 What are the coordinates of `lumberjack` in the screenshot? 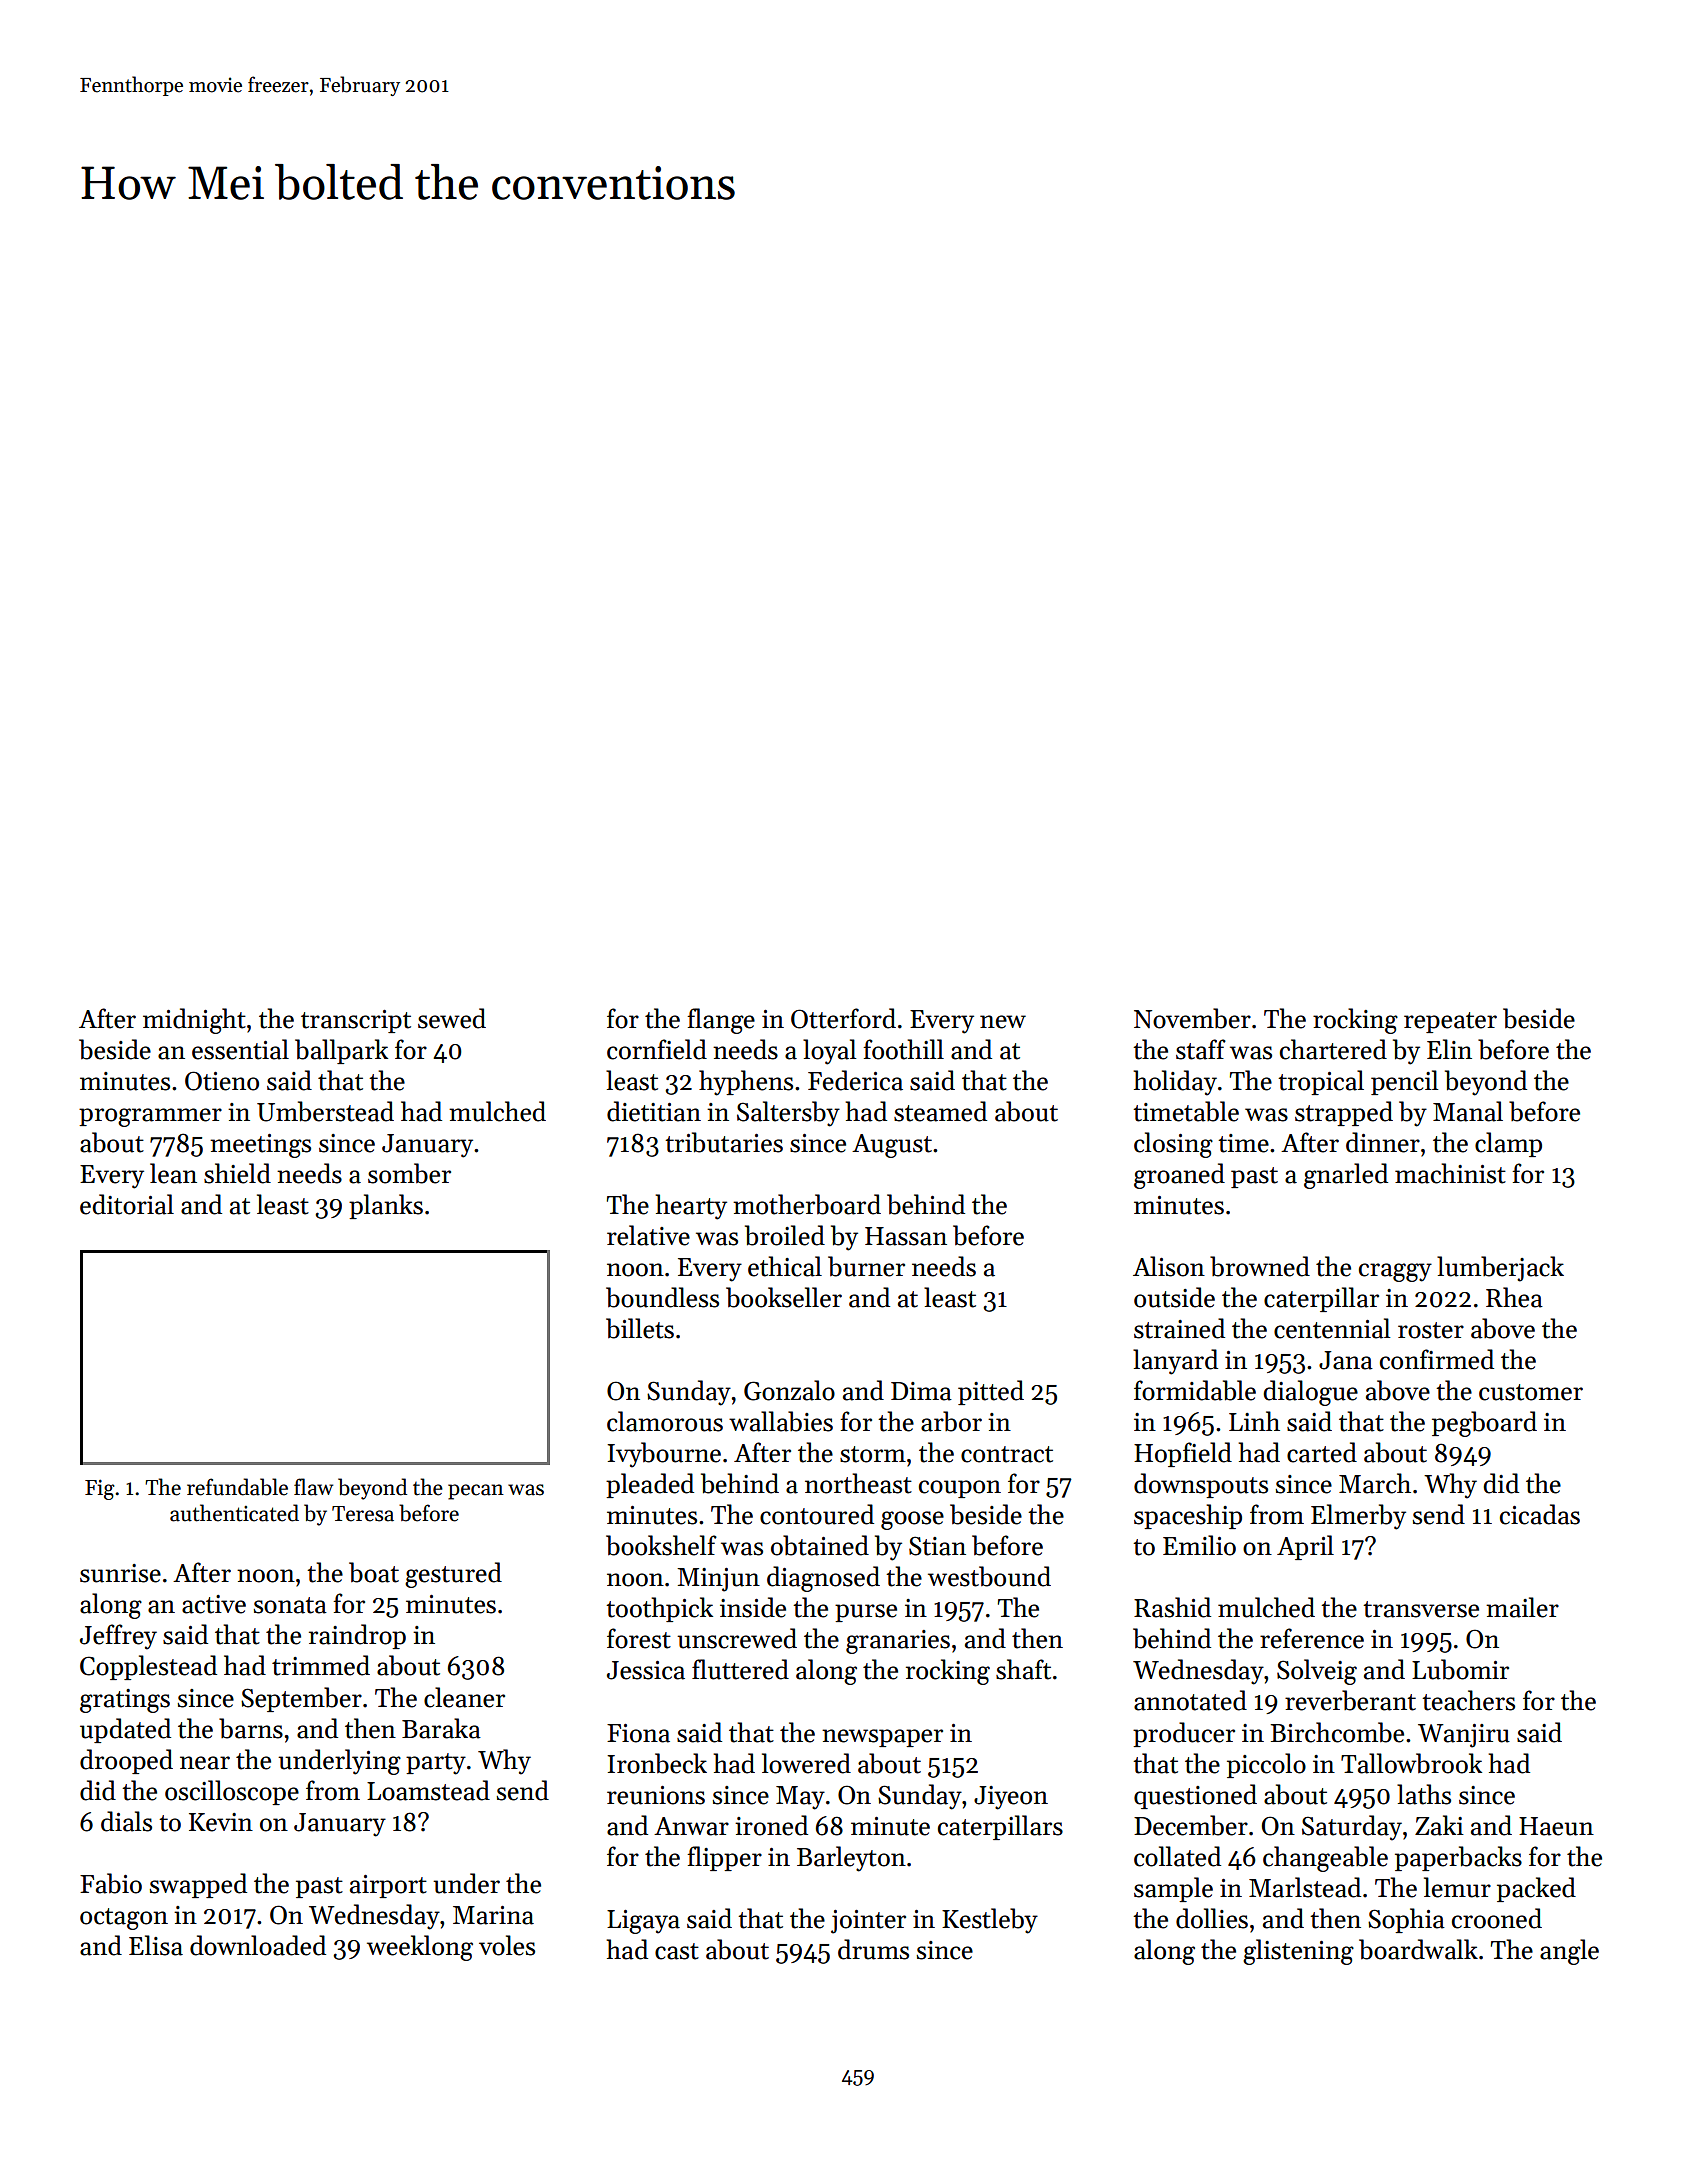 It's located at (1500, 1269).
